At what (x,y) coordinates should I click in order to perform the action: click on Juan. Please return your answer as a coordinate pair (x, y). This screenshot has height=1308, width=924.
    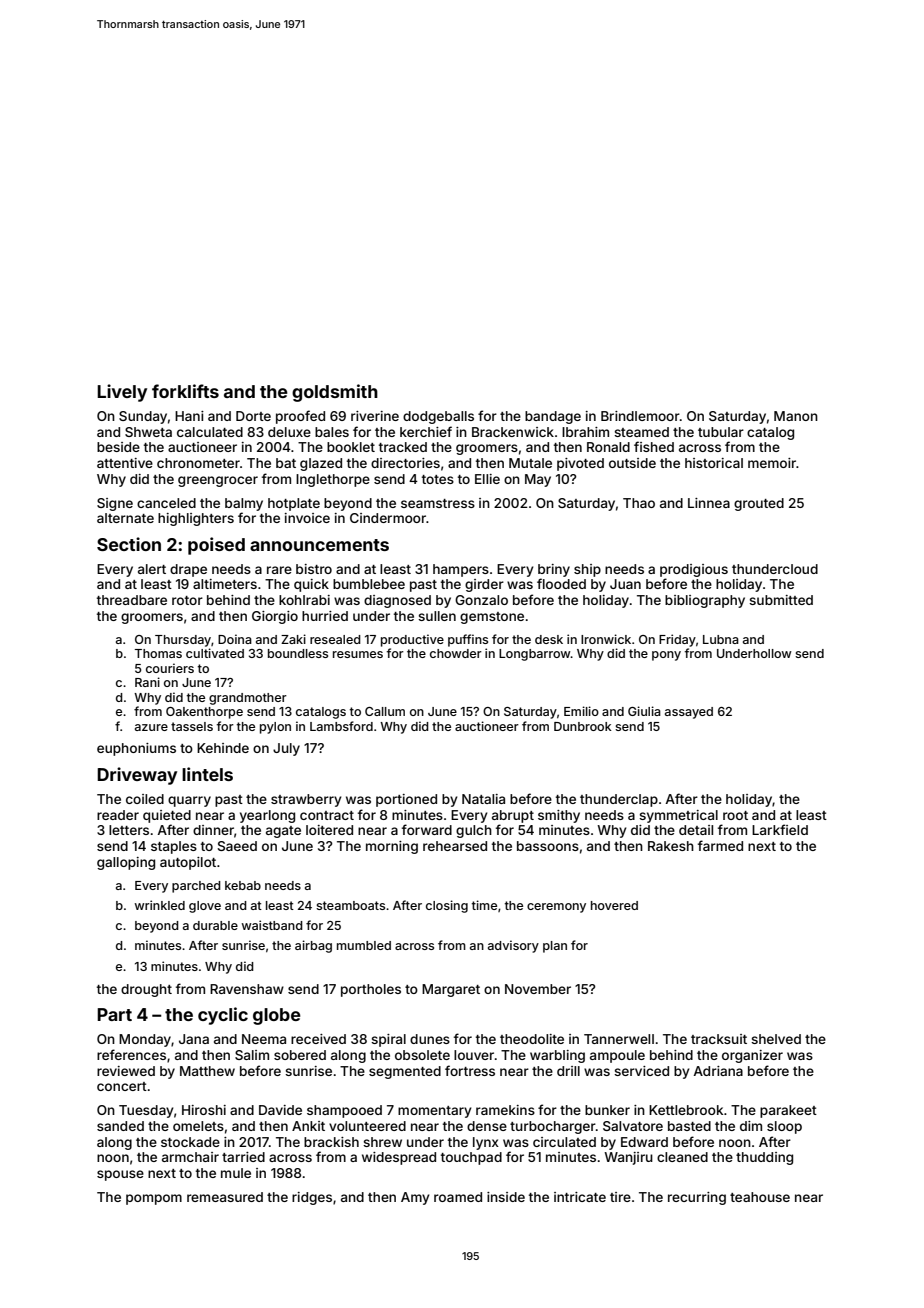
    Looking at the image, I should click on (625, 584).
